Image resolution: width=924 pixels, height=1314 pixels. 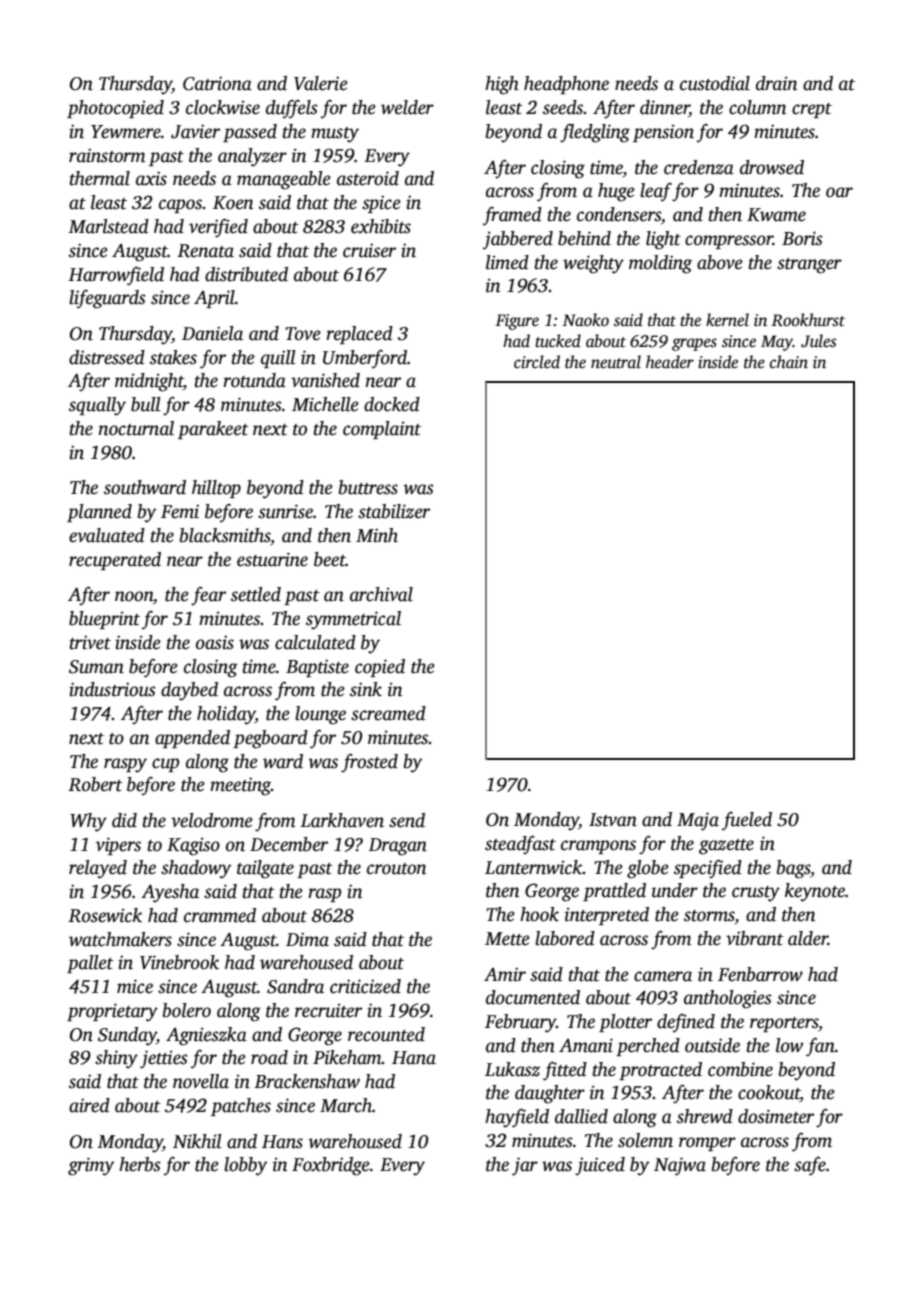 I want to click on Hana, so click(x=414, y=1058).
